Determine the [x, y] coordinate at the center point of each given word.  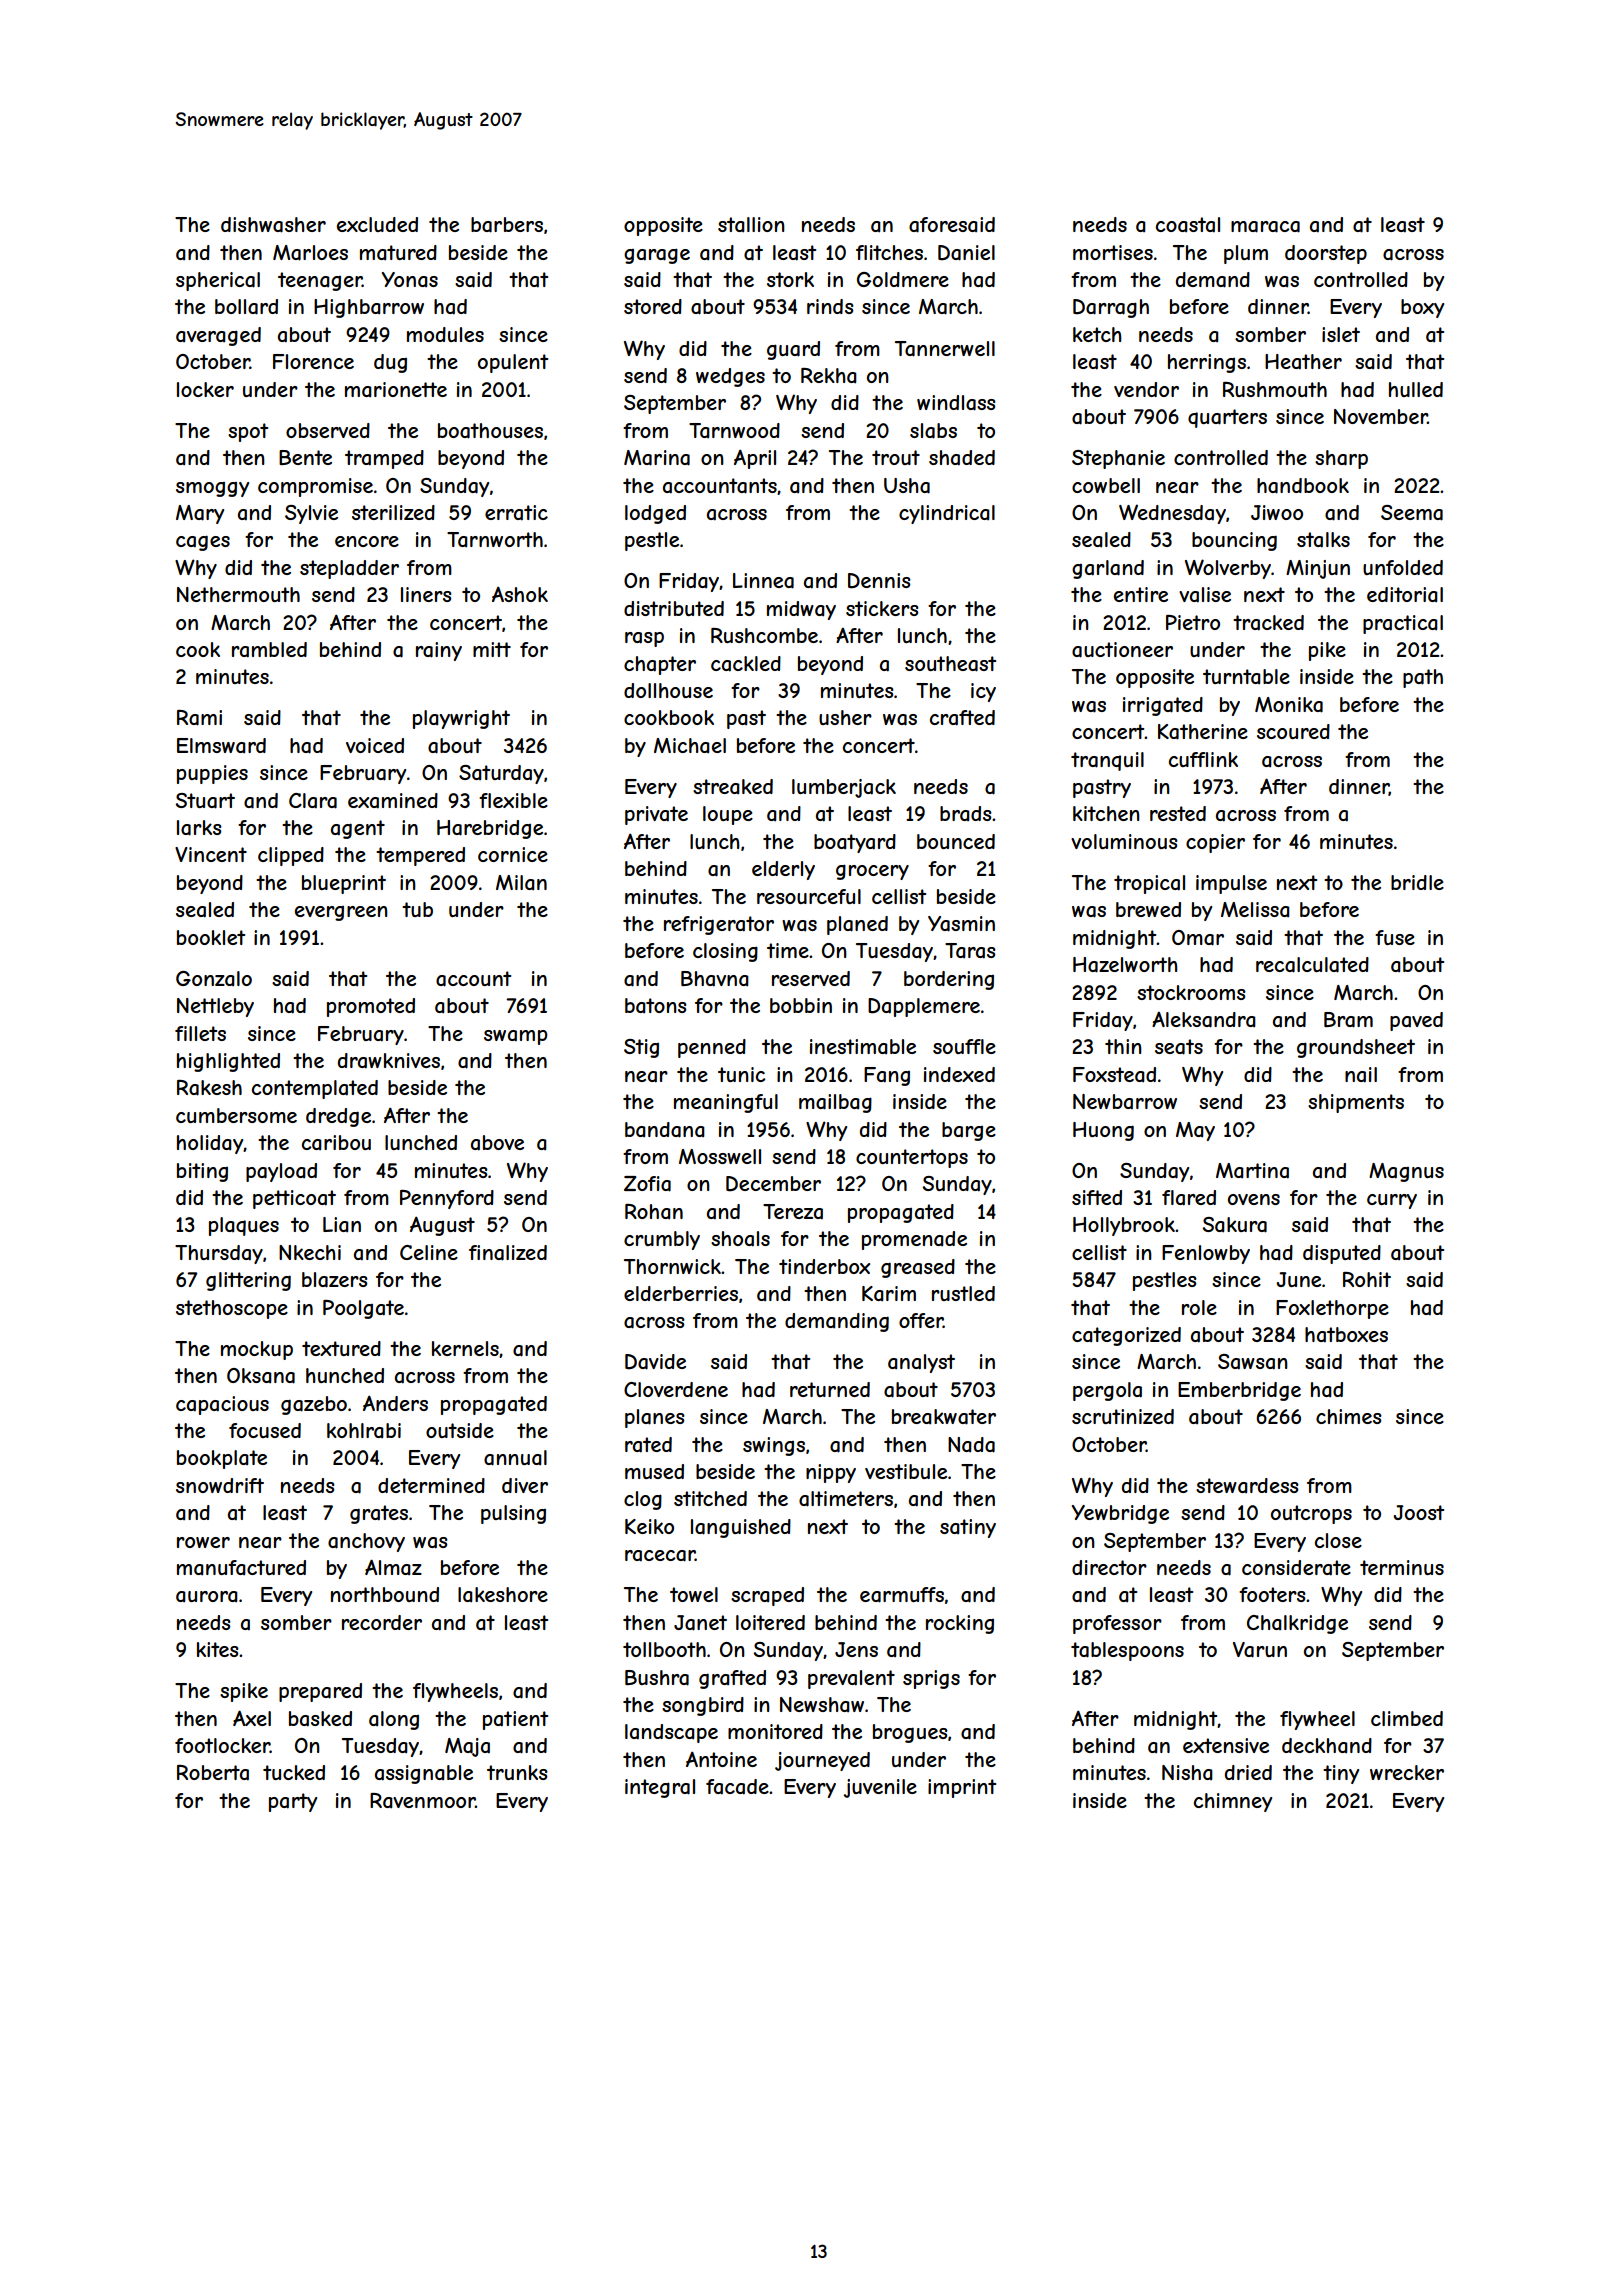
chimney [1233, 1802]
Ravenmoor [422, 1800]
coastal [1188, 225]
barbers [507, 225]
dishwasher [273, 225]
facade [737, 1787]
